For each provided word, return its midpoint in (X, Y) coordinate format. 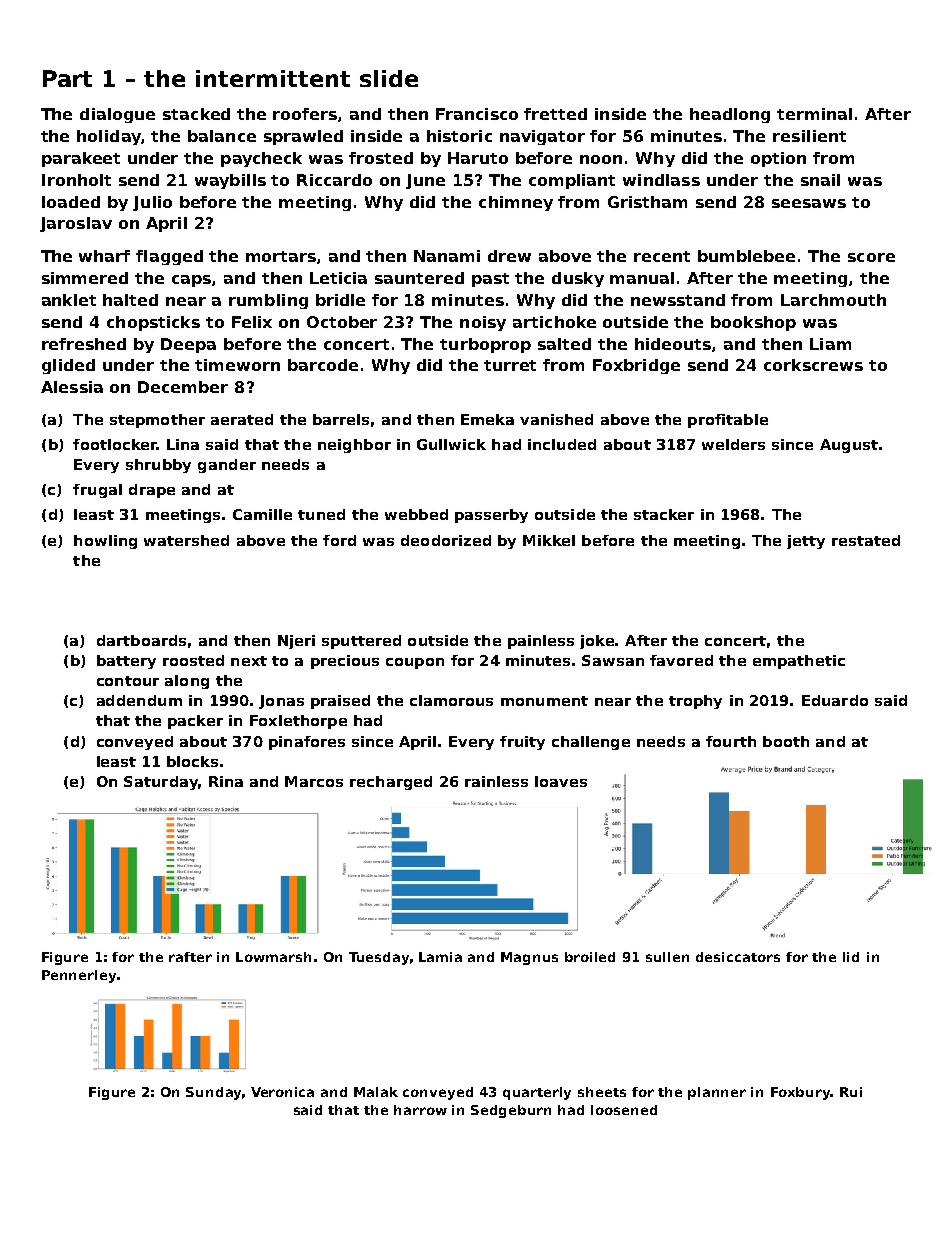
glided (68, 366)
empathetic (799, 662)
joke (597, 642)
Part (67, 78)
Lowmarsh (273, 957)
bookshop (753, 323)
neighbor (354, 446)
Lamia (440, 957)
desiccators (738, 957)
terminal (814, 114)
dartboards (141, 640)
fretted (555, 114)
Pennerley (79, 976)
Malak (376, 1092)
